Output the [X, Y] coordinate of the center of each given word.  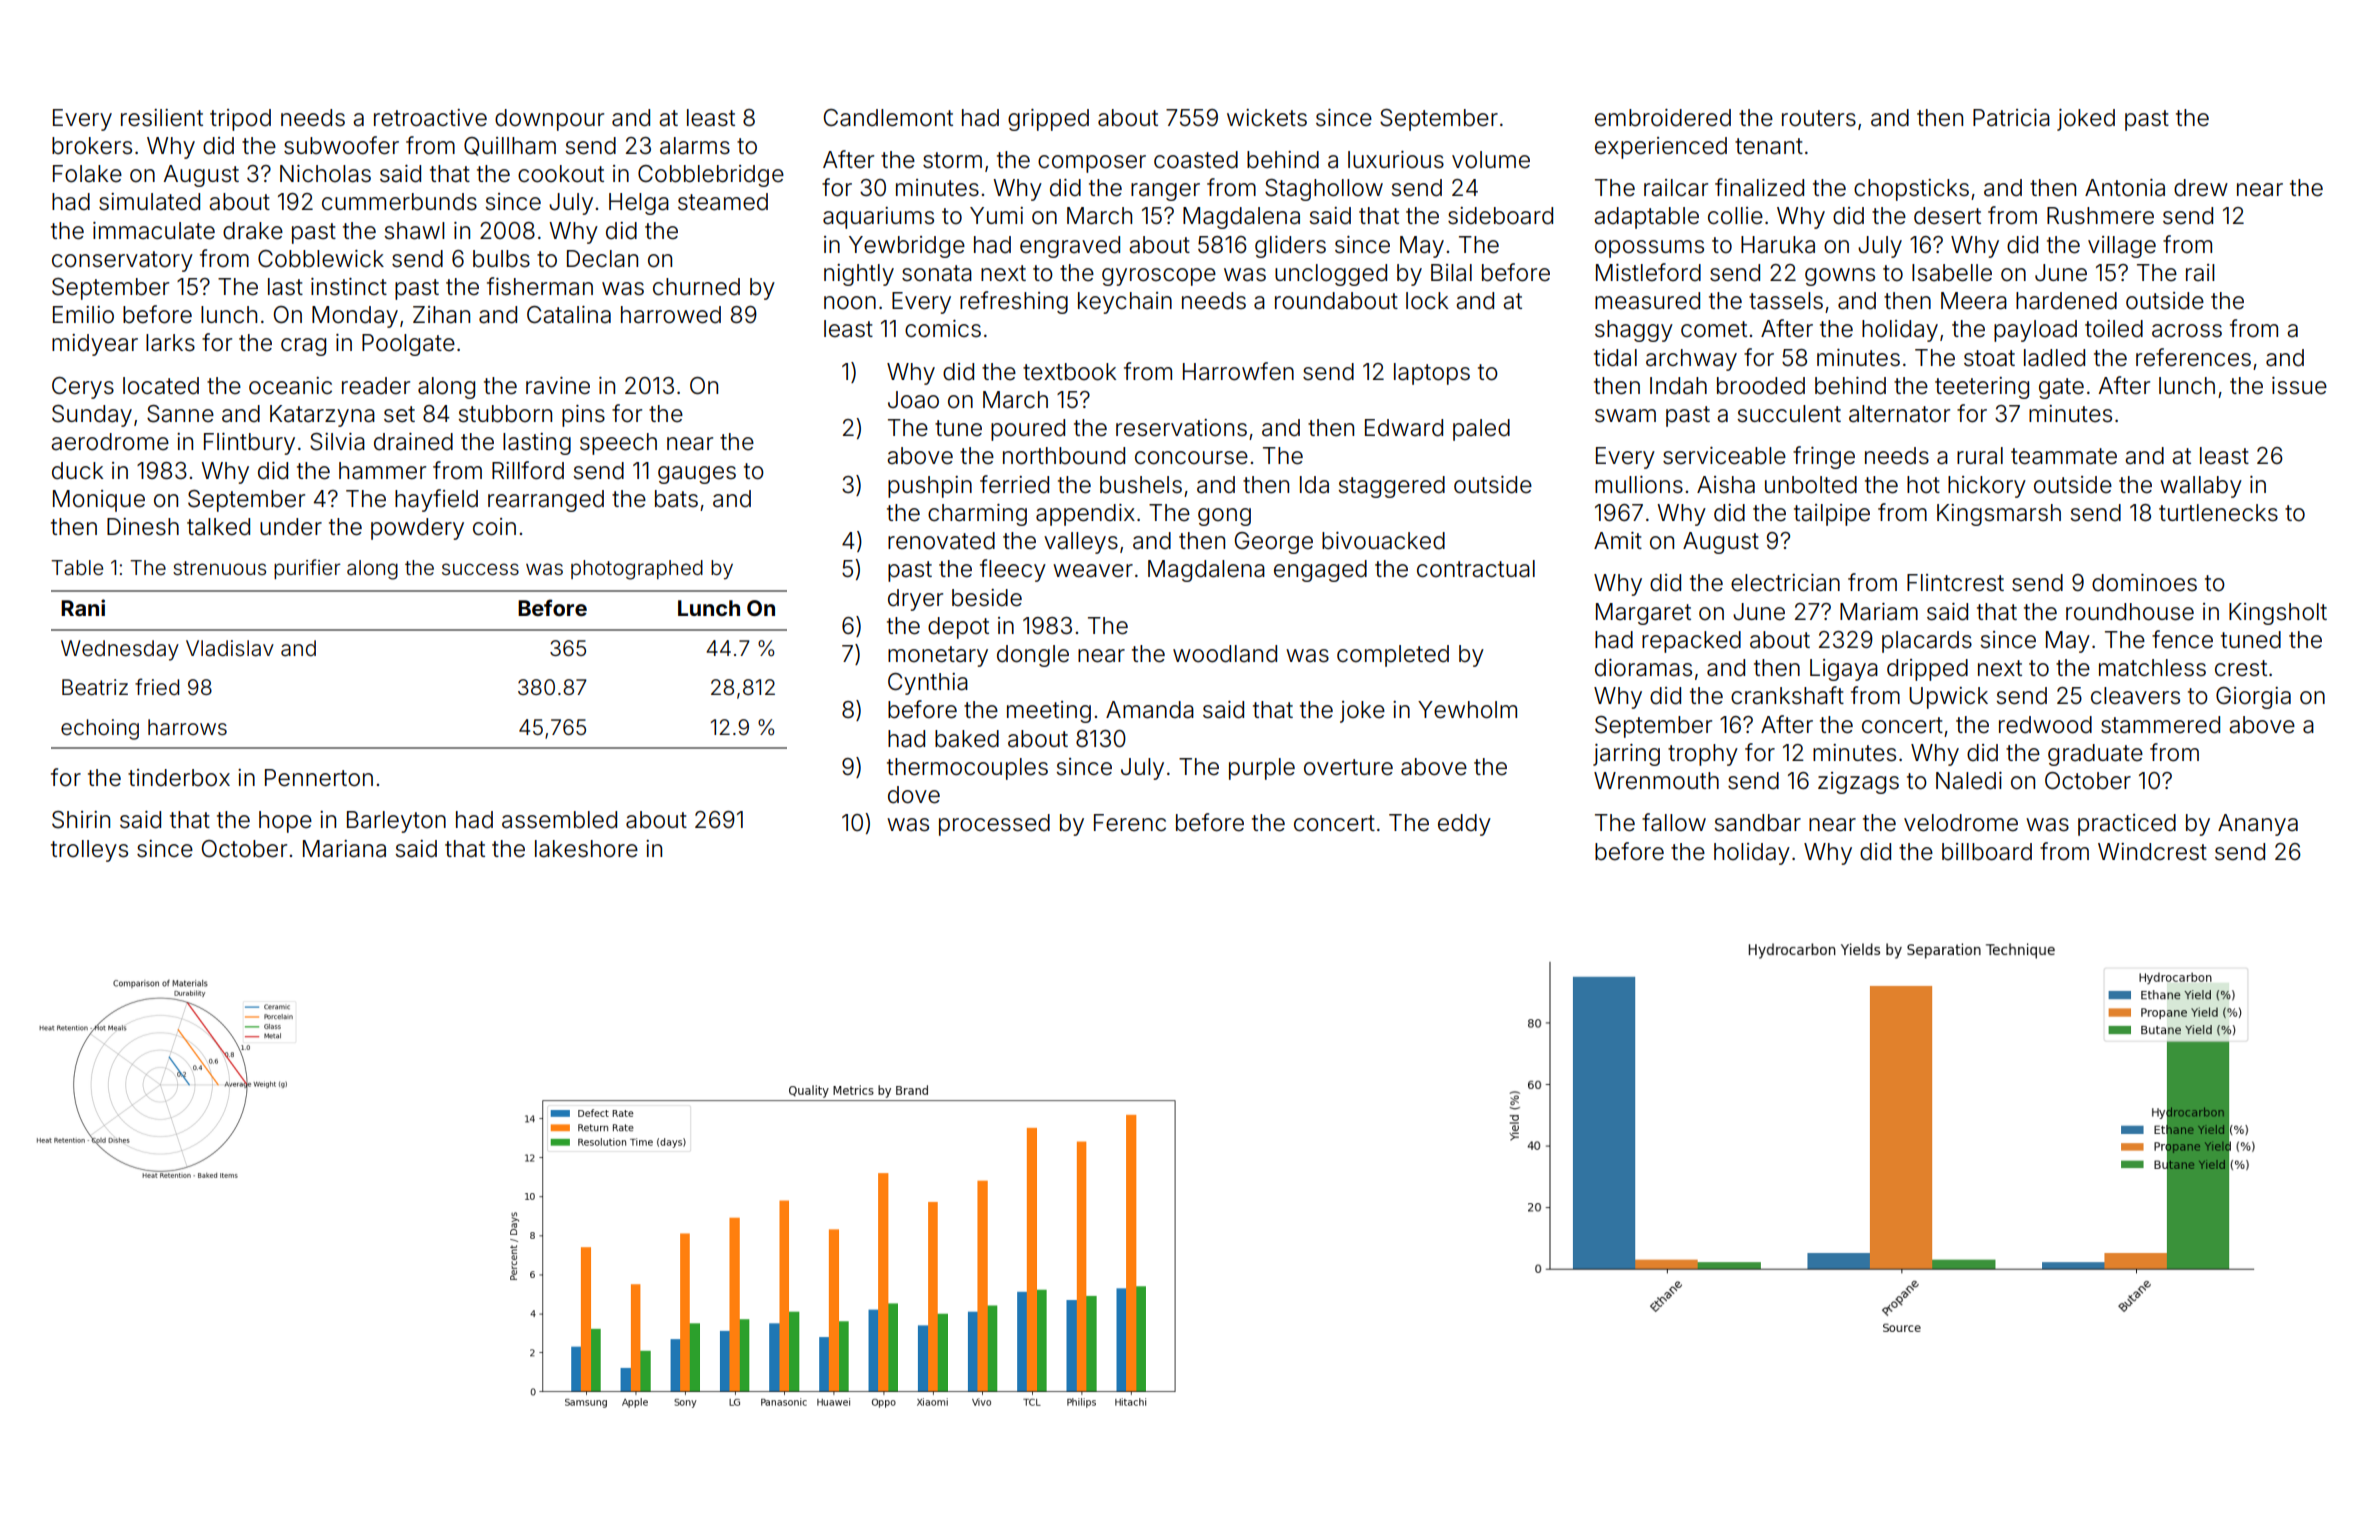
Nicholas [325, 174]
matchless [2152, 668]
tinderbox [179, 778]
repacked [1691, 642]
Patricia [2011, 118]
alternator [1899, 414]
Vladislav [230, 648]
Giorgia [2253, 698]
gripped [1048, 120]
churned [696, 287]
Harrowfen [1238, 371]
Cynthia [928, 684]
